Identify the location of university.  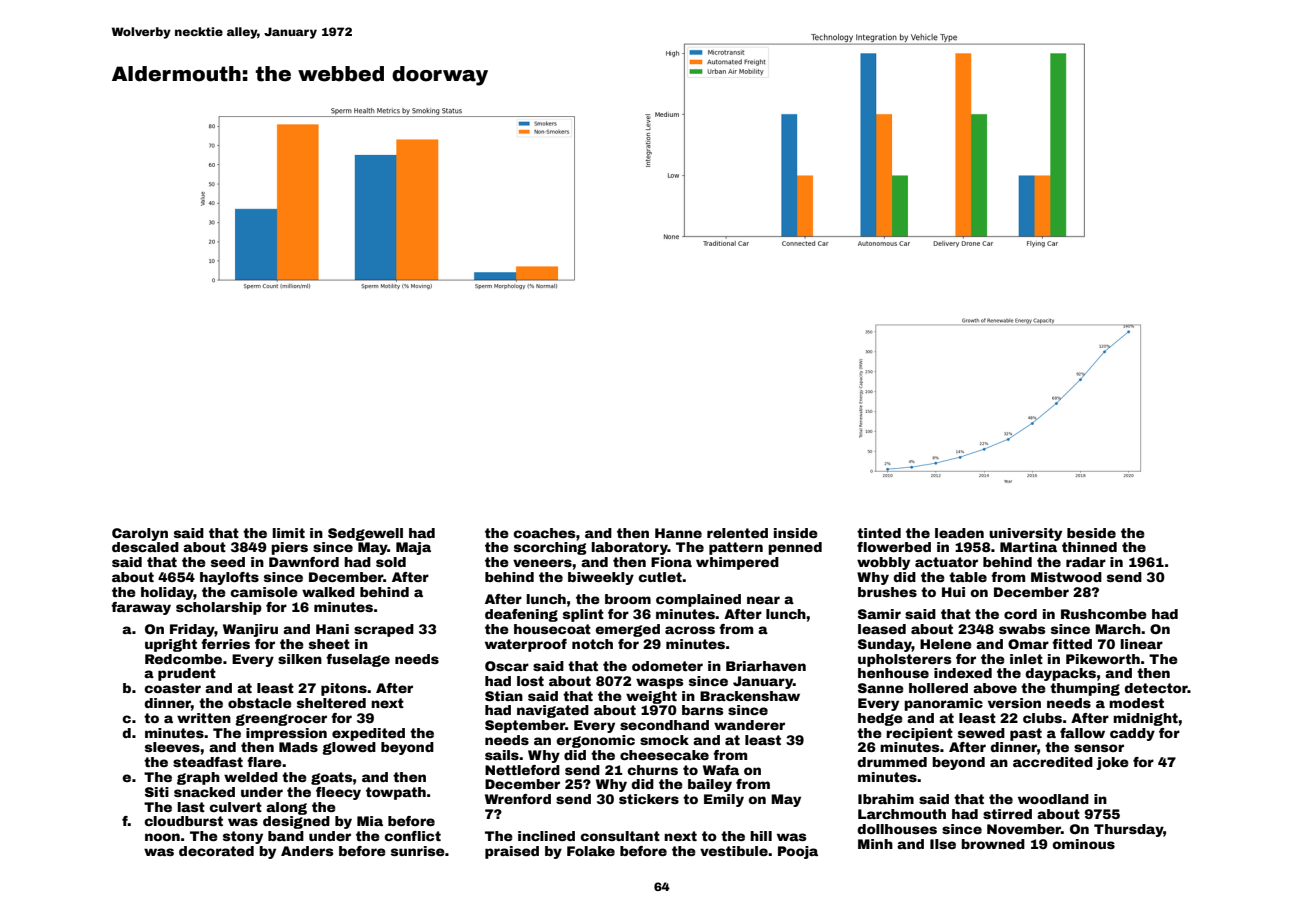
(1025, 534).
